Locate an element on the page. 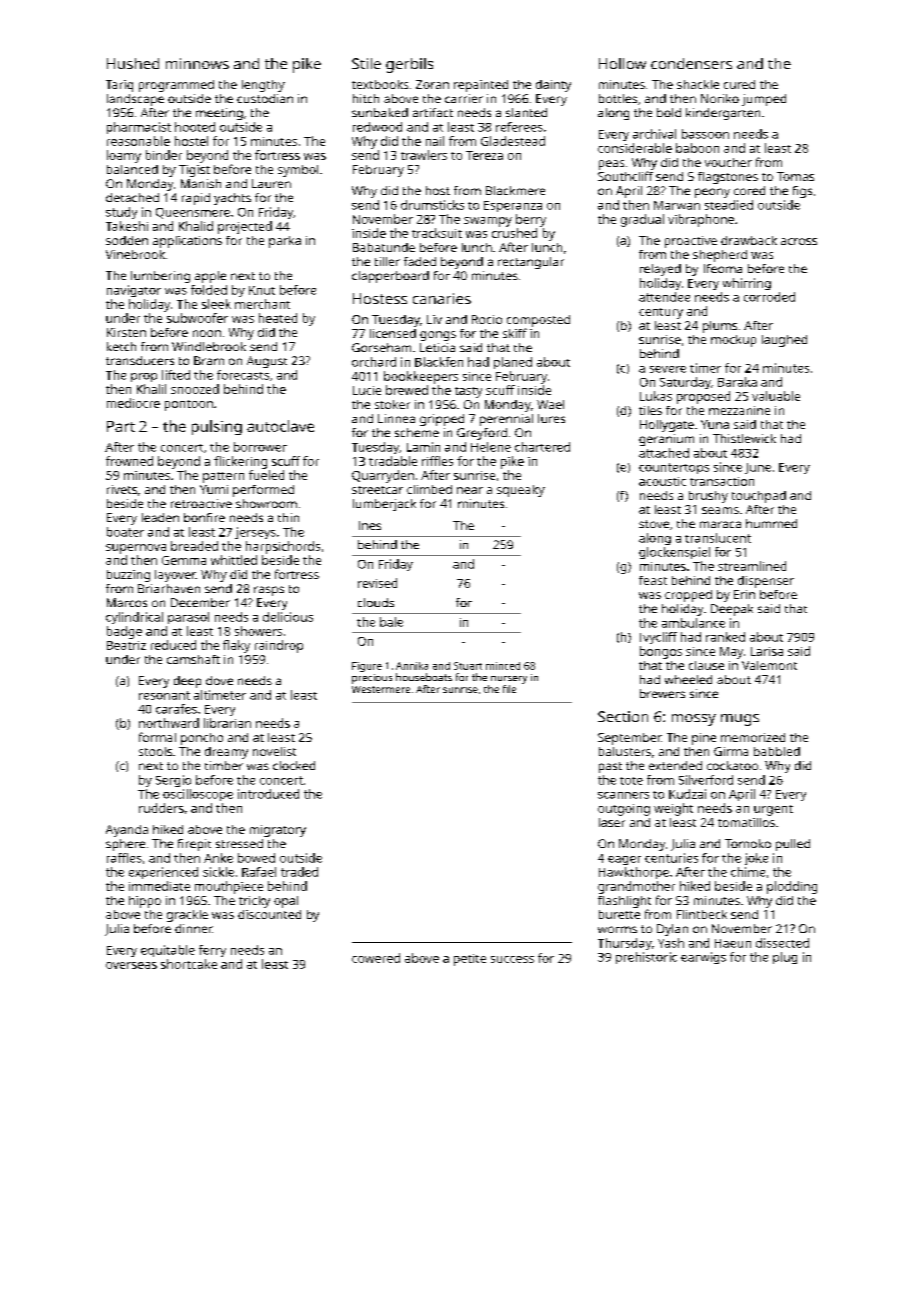 The height and width of the image is (1308, 924). Stile is located at coordinates (366, 63).
